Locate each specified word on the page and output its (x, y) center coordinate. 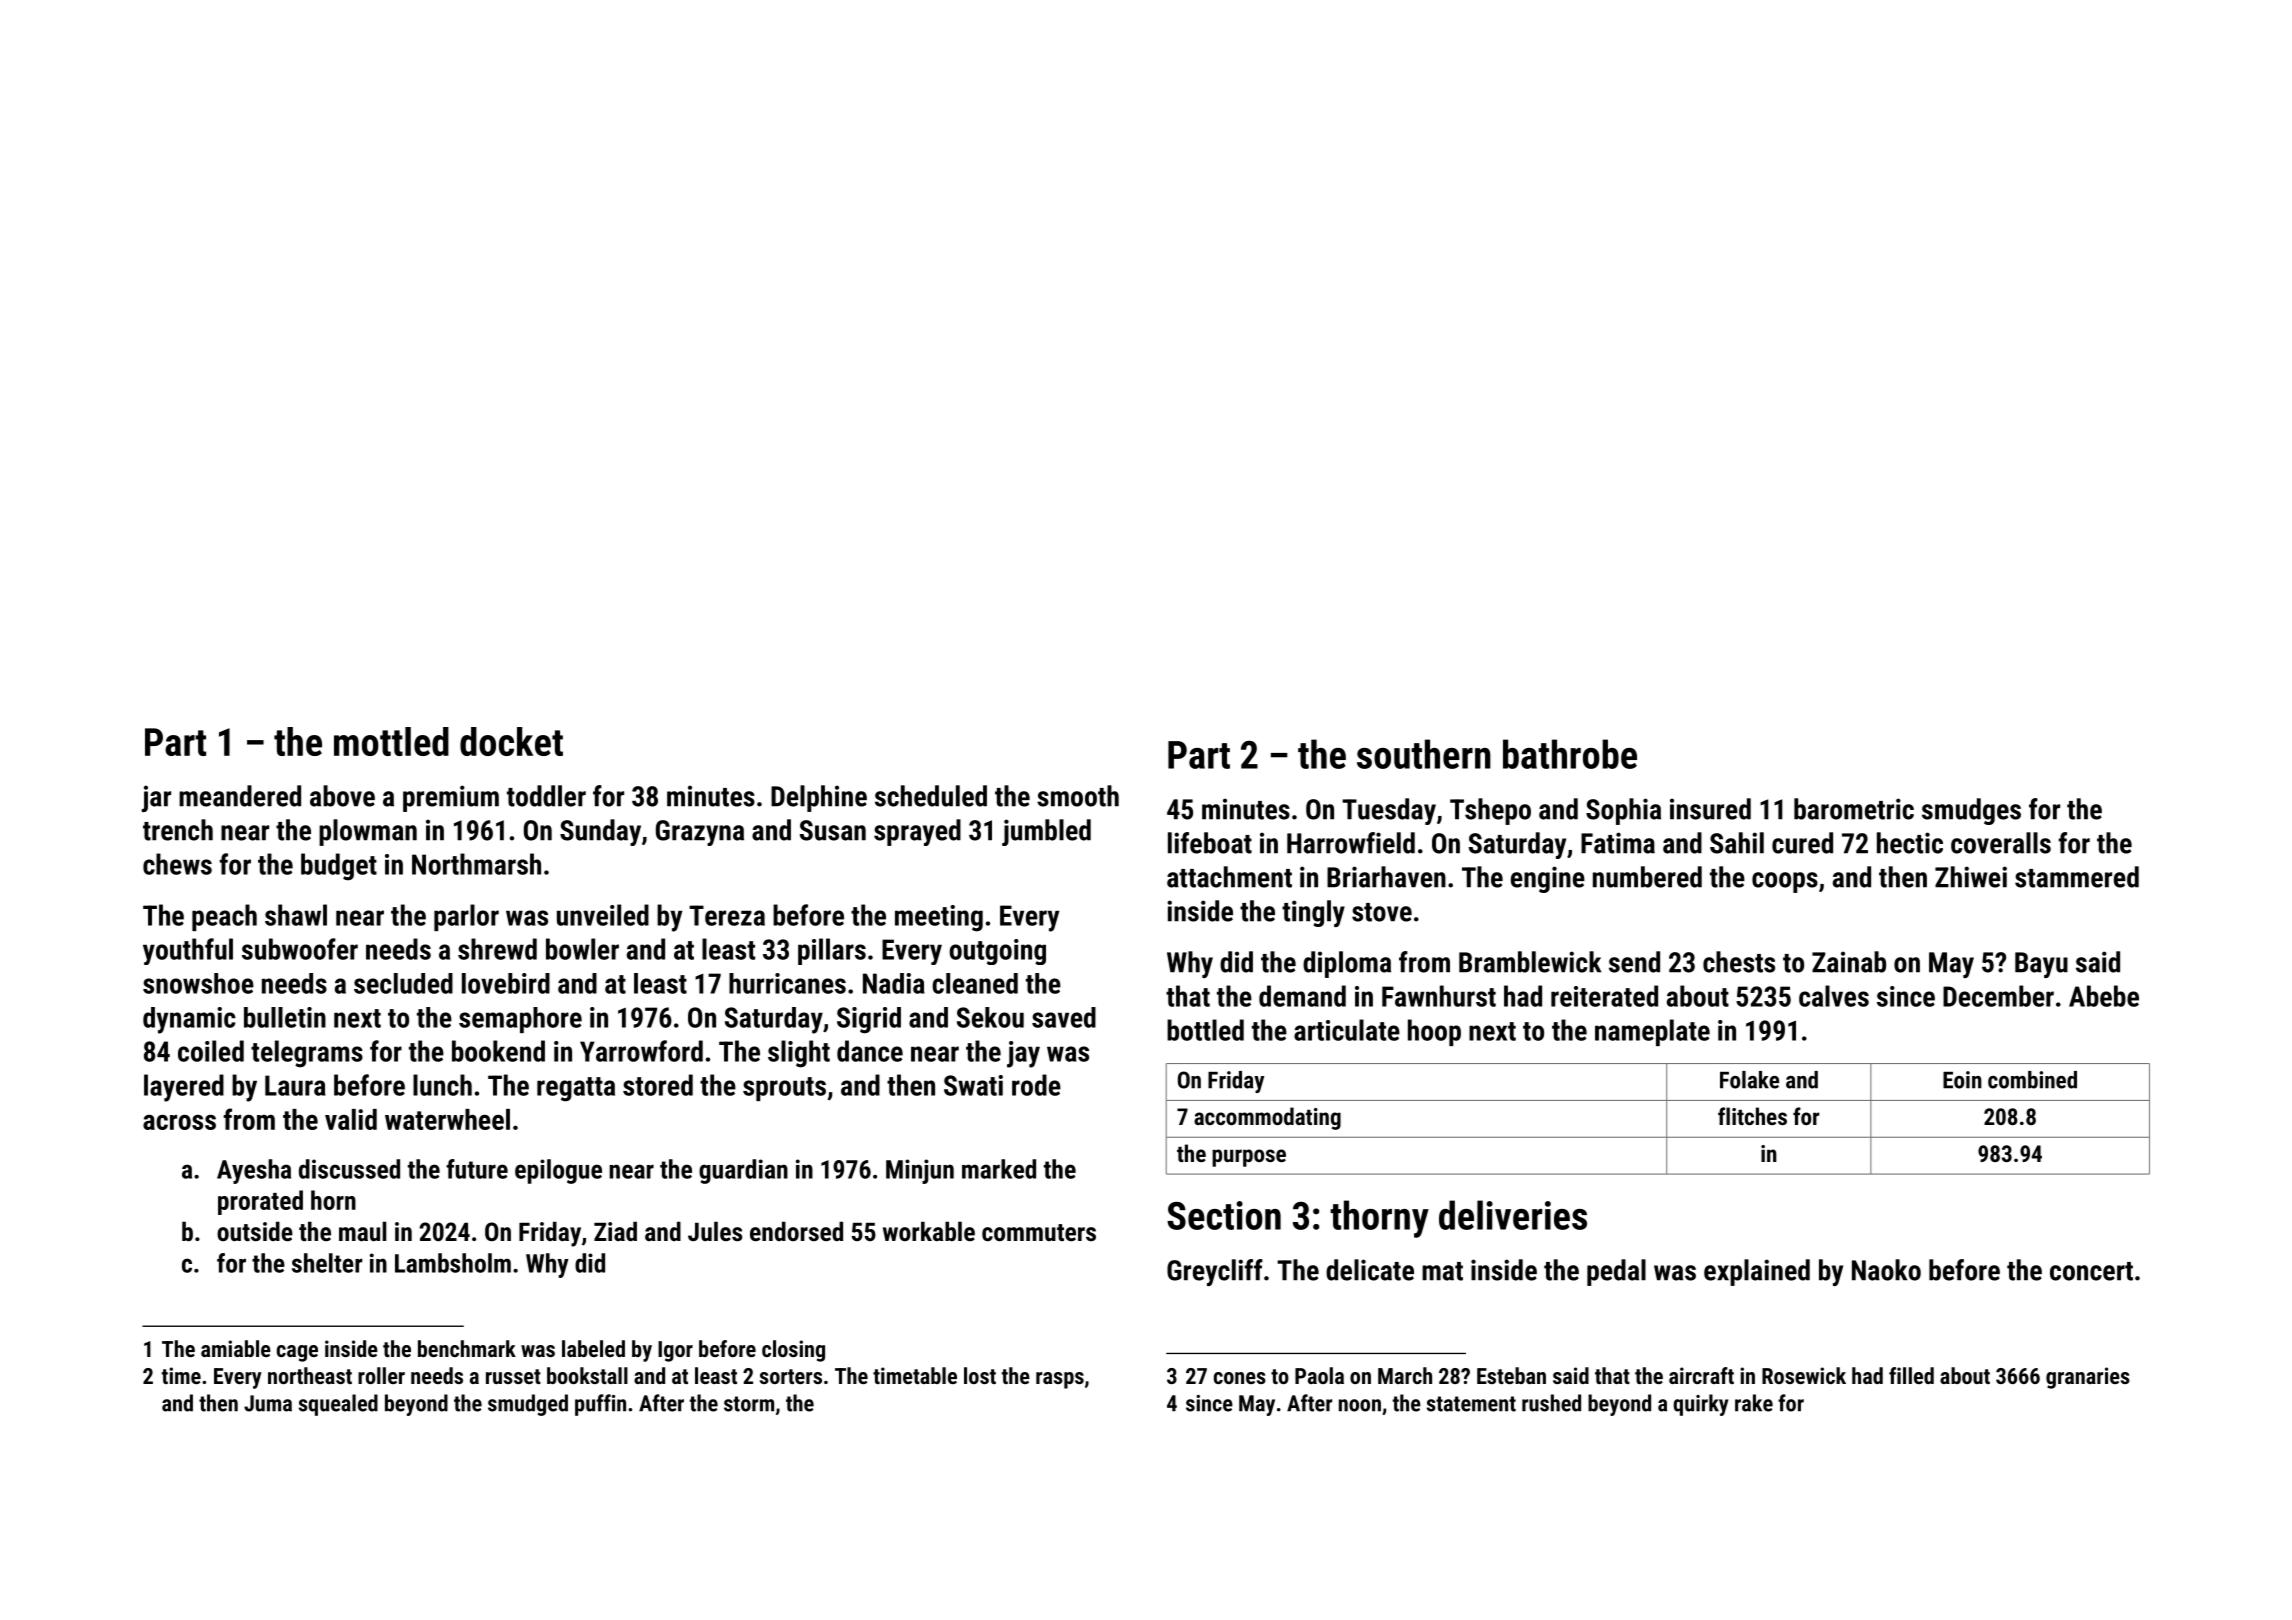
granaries (2088, 1378)
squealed (338, 1405)
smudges (1971, 811)
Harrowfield (1351, 843)
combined (2032, 1080)
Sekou (990, 1017)
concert (2091, 1271)
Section (1224, 1215)
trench (178, 830)
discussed (349, 1169)
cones (1240, 1378)
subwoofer (300, 949)
